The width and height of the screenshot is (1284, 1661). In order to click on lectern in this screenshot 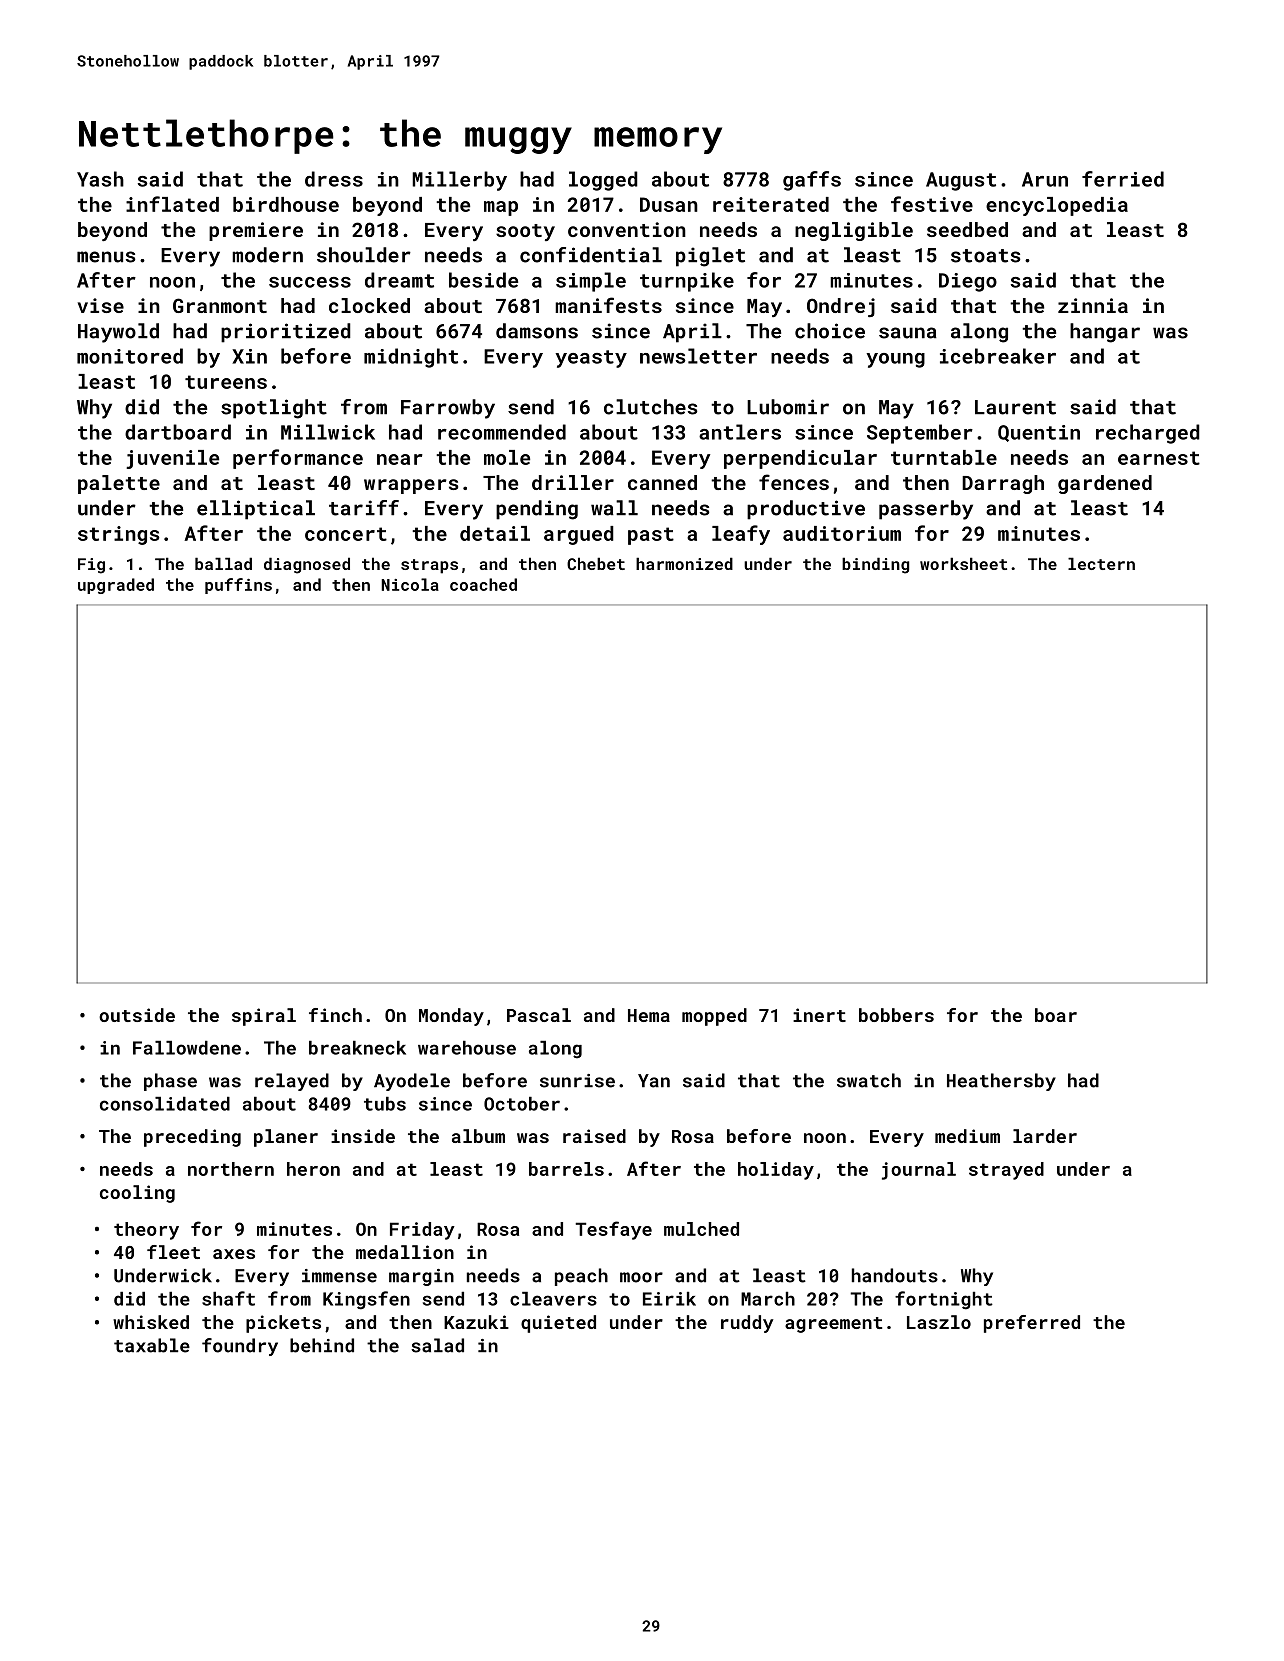, I will do `click(1101, 563)`.
